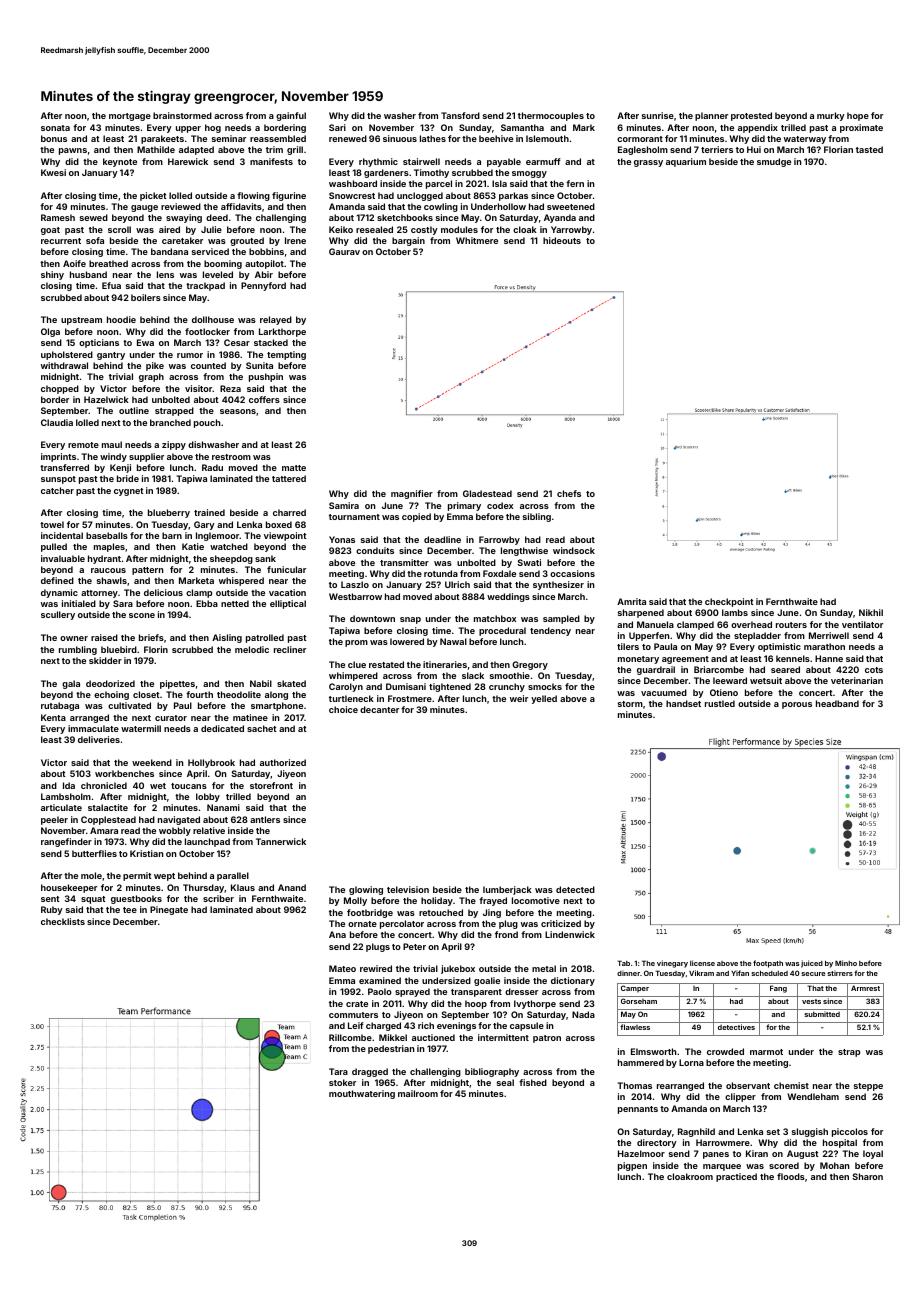 The height and width of the image is (1308, 924). I want to click on Kwesi, so click(53, 172).
